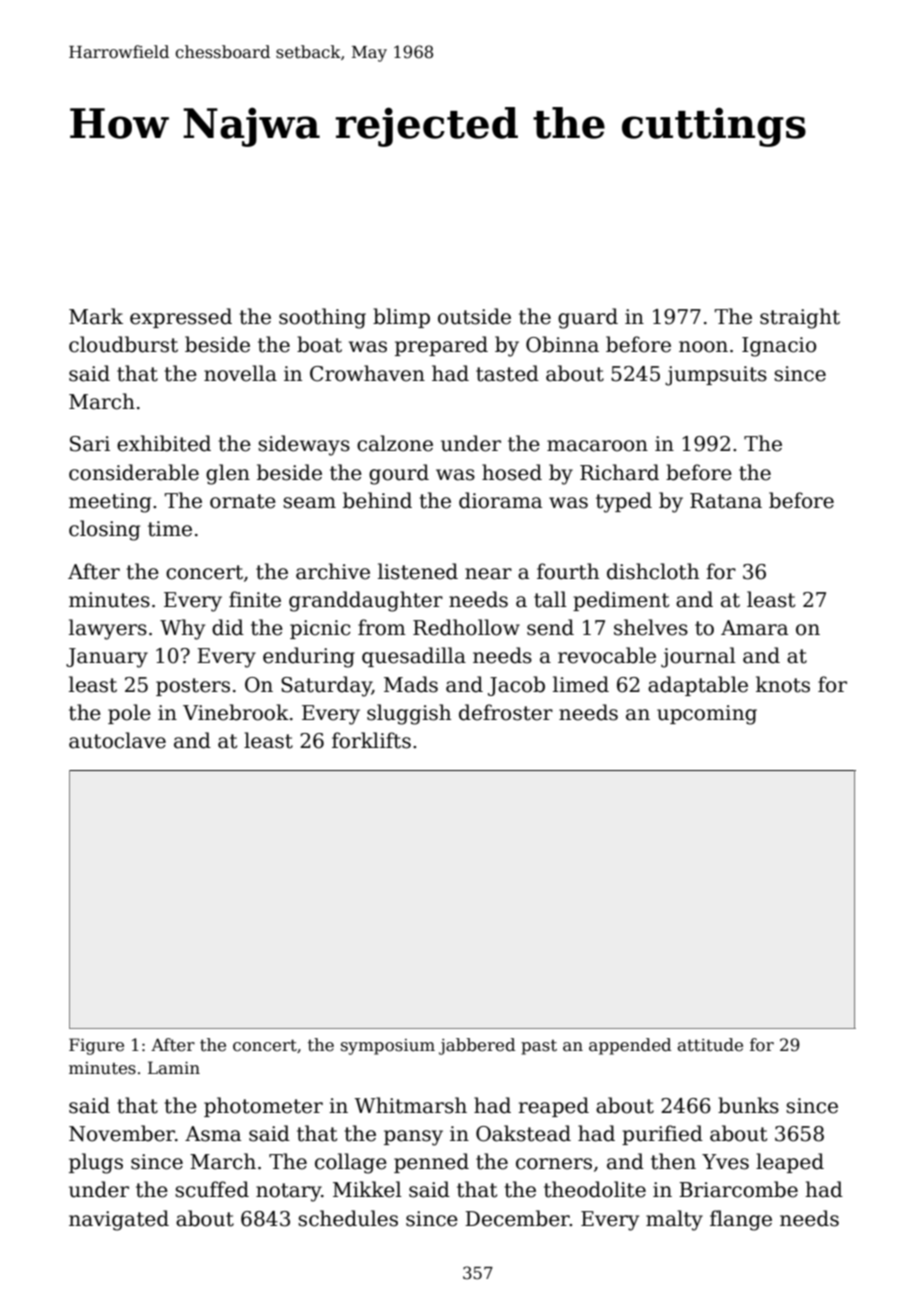 This page has width=924, height=1308. What do you see at coordinates (228, 627) in the page?
I see `did` at bounding box center [228, 627].
